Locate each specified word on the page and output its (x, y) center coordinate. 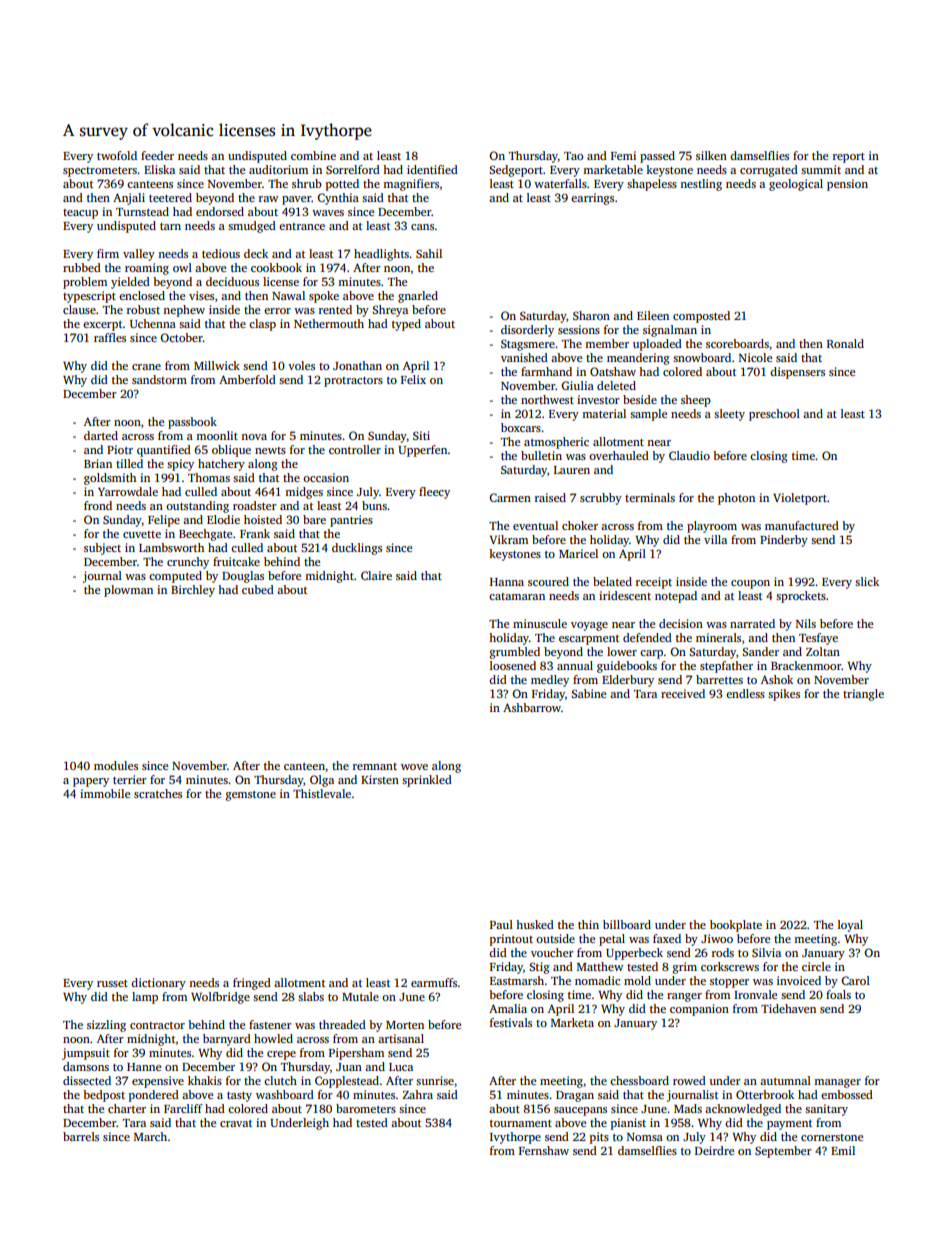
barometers (366, 1108)
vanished (524, 357)
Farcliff (183, 1108)
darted (101, 435)
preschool (774, 415)
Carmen (510, 497)
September (783, 1152)
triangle (863, 695)
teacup (80, 214)
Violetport (800, 499)
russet (112, 983)
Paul (501, 924)
